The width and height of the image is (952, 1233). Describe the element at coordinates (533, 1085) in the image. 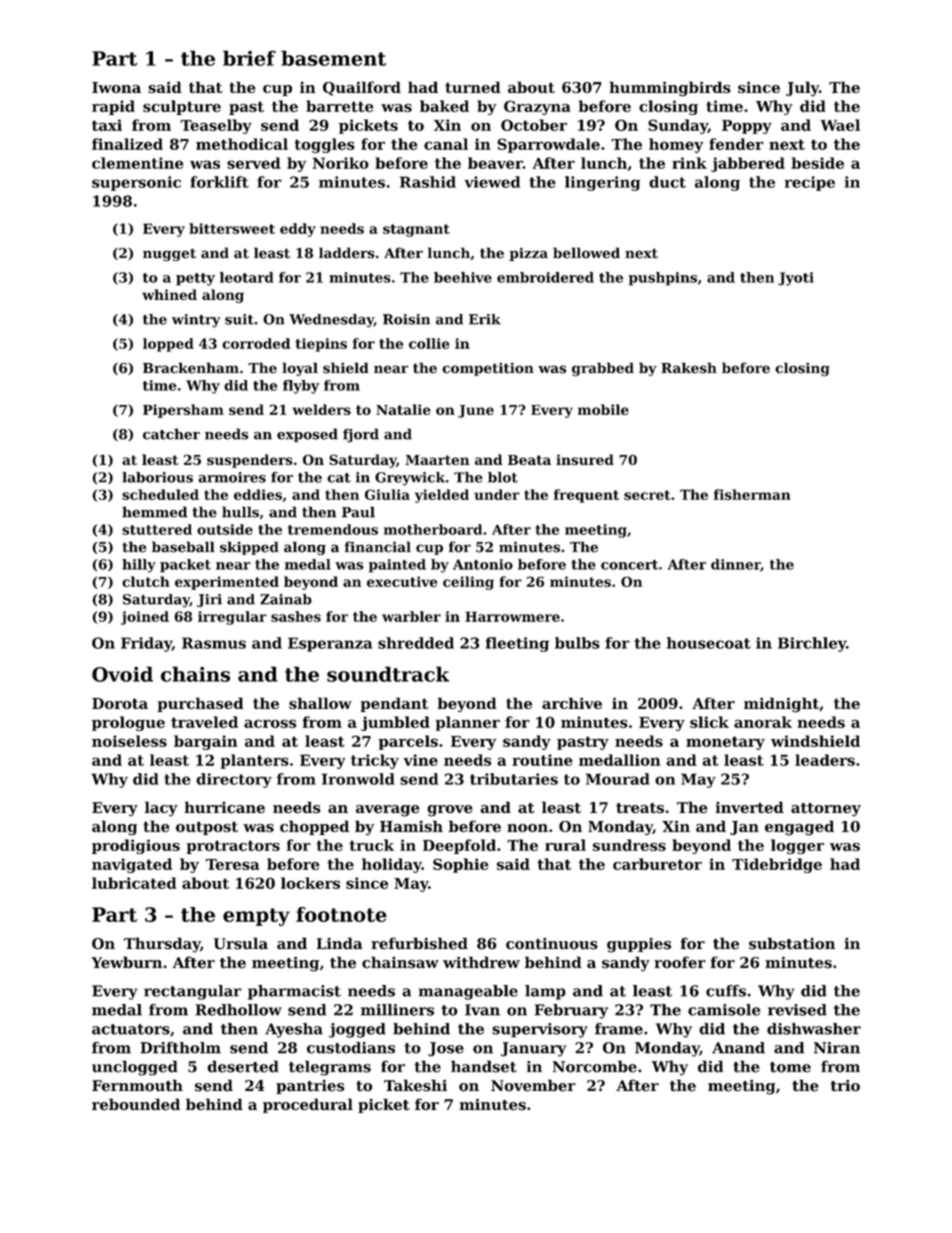

I see `November` at that location.
